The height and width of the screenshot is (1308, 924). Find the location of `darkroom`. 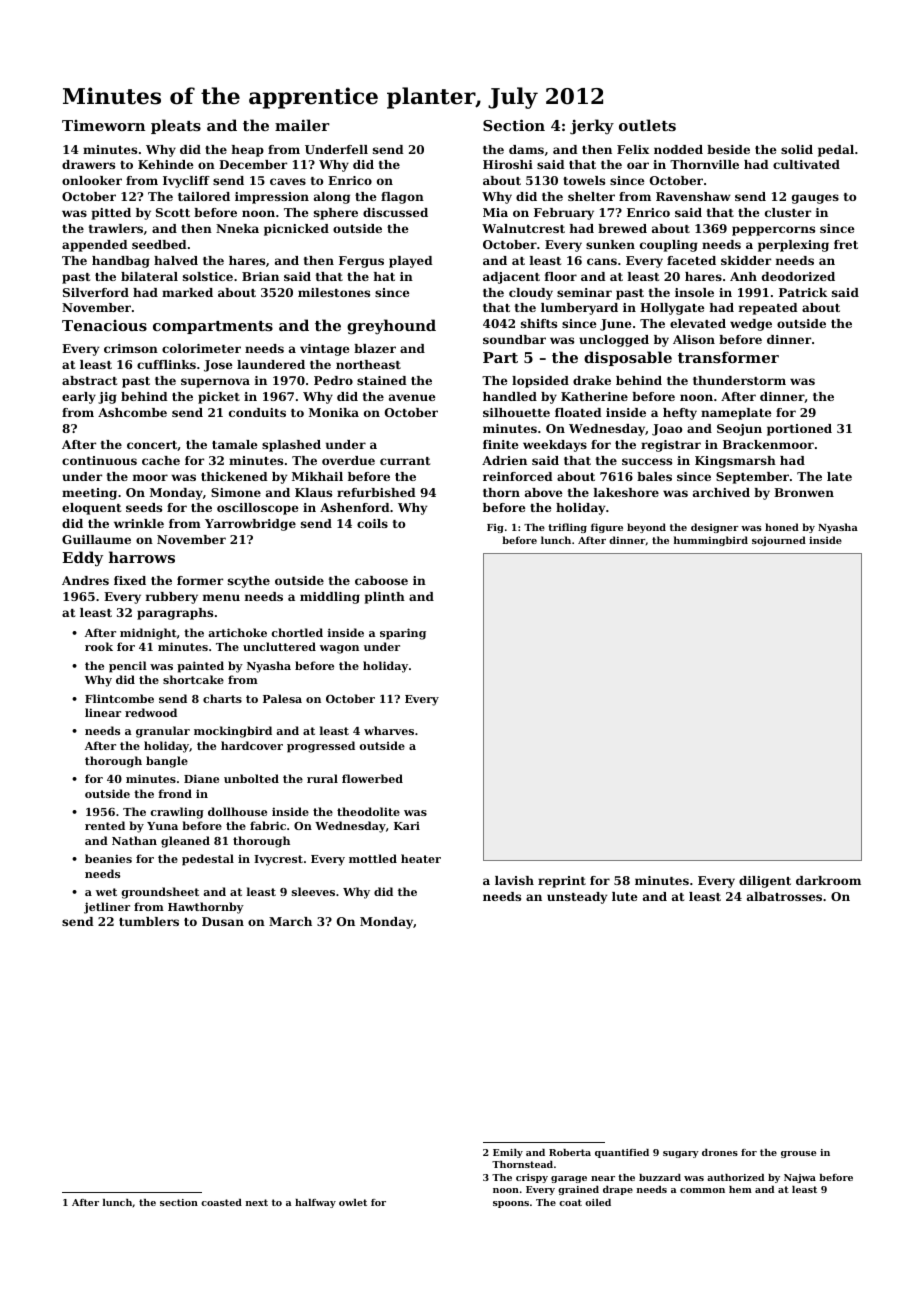

darkroom is located at coordinates (828, 880).
